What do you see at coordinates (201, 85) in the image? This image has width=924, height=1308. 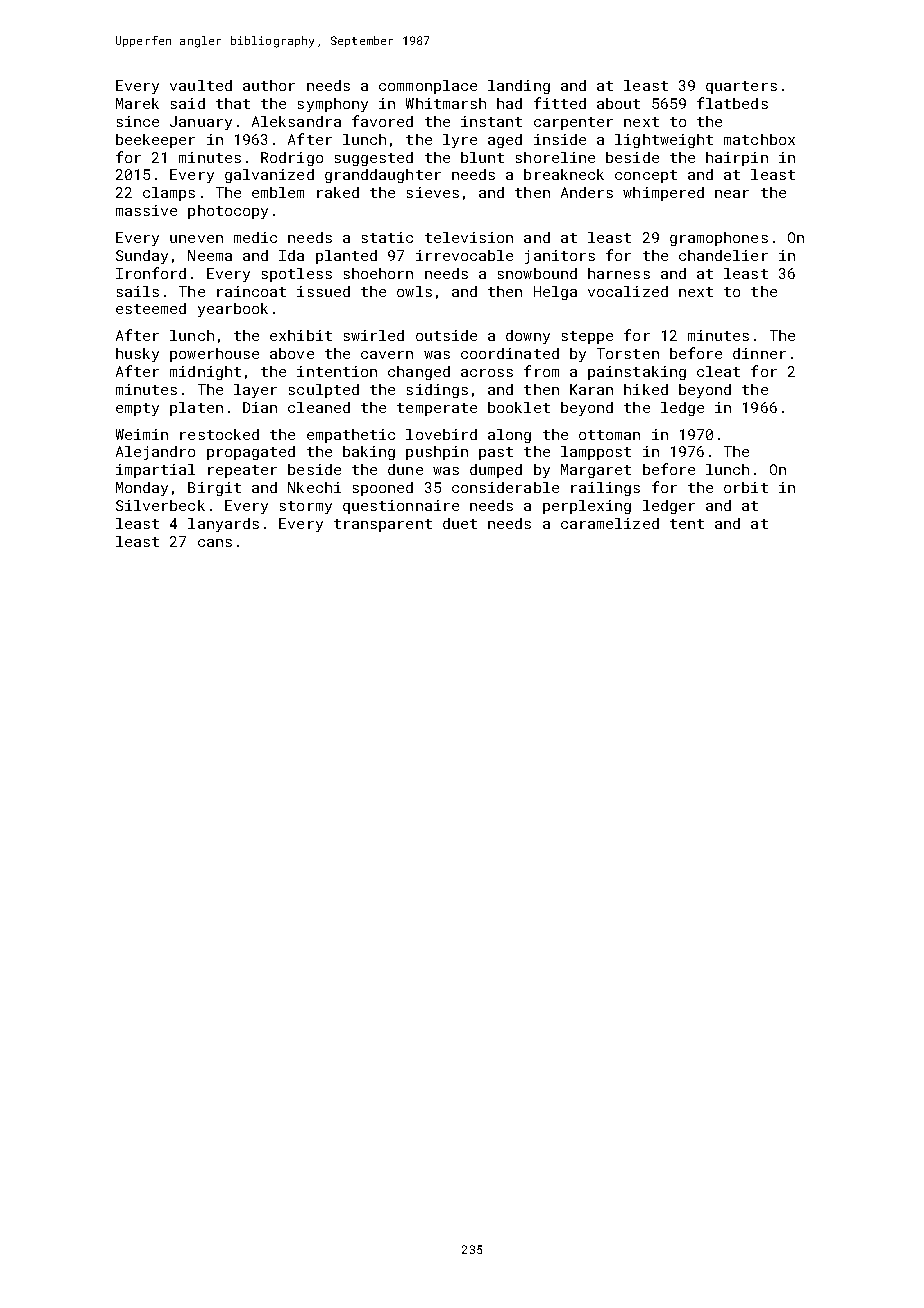 I see `vaulted` at bounding box center [201, 85].
